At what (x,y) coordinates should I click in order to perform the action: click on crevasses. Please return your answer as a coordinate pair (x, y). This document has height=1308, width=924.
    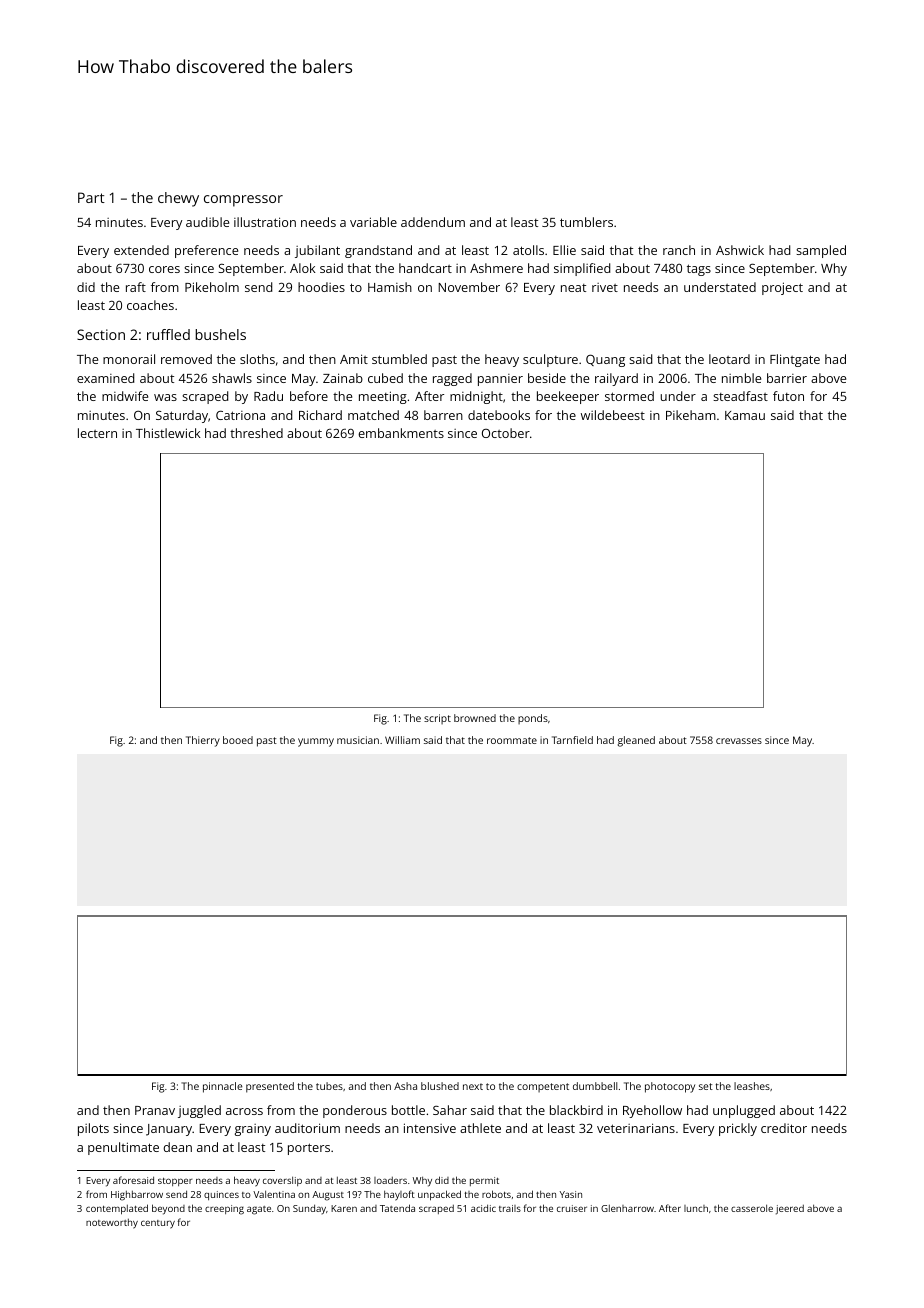
    Looking at the image, I should click on (739, 741).
